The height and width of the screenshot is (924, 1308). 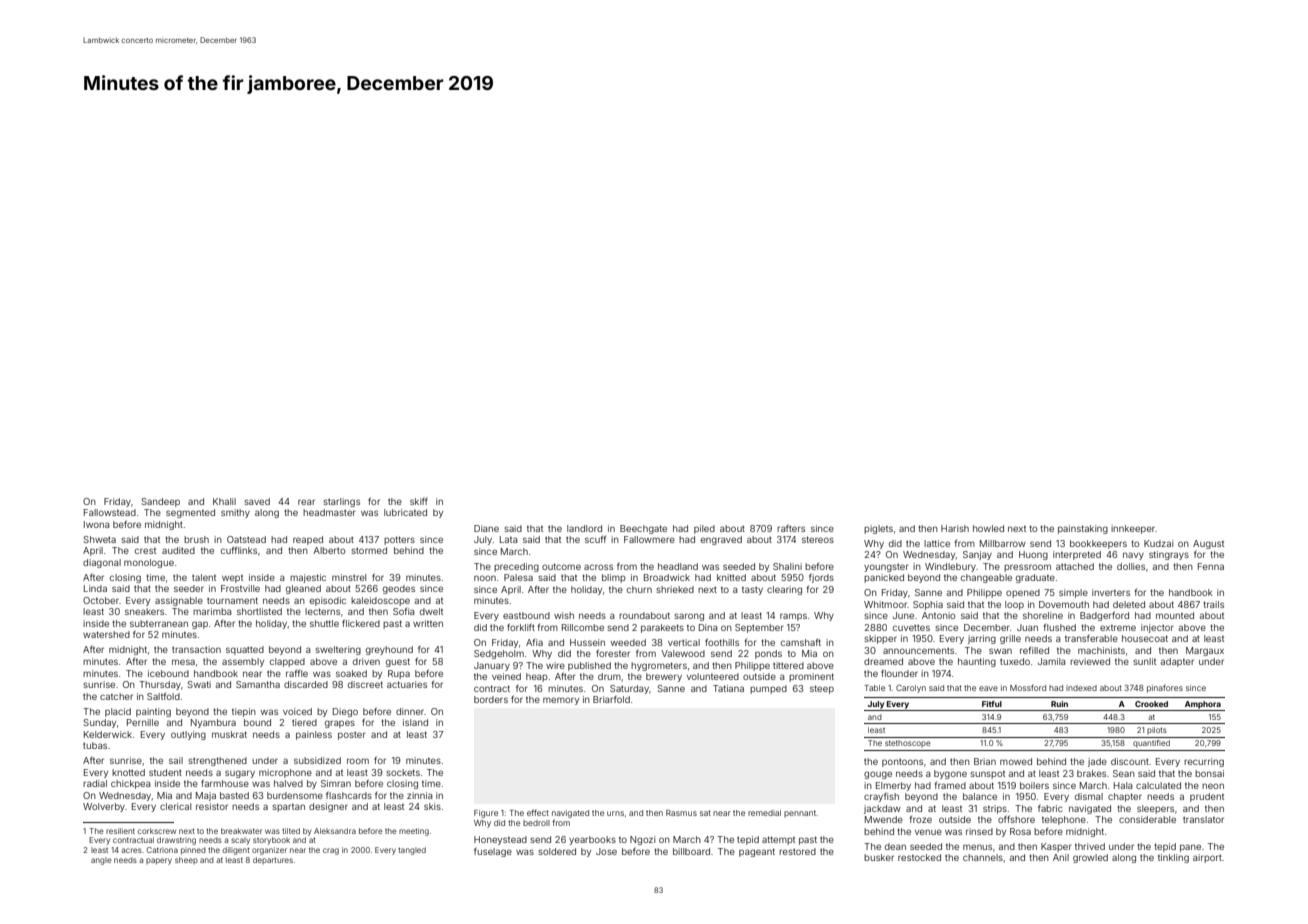 I want to click on sheep, so click(x=186, y=860).
